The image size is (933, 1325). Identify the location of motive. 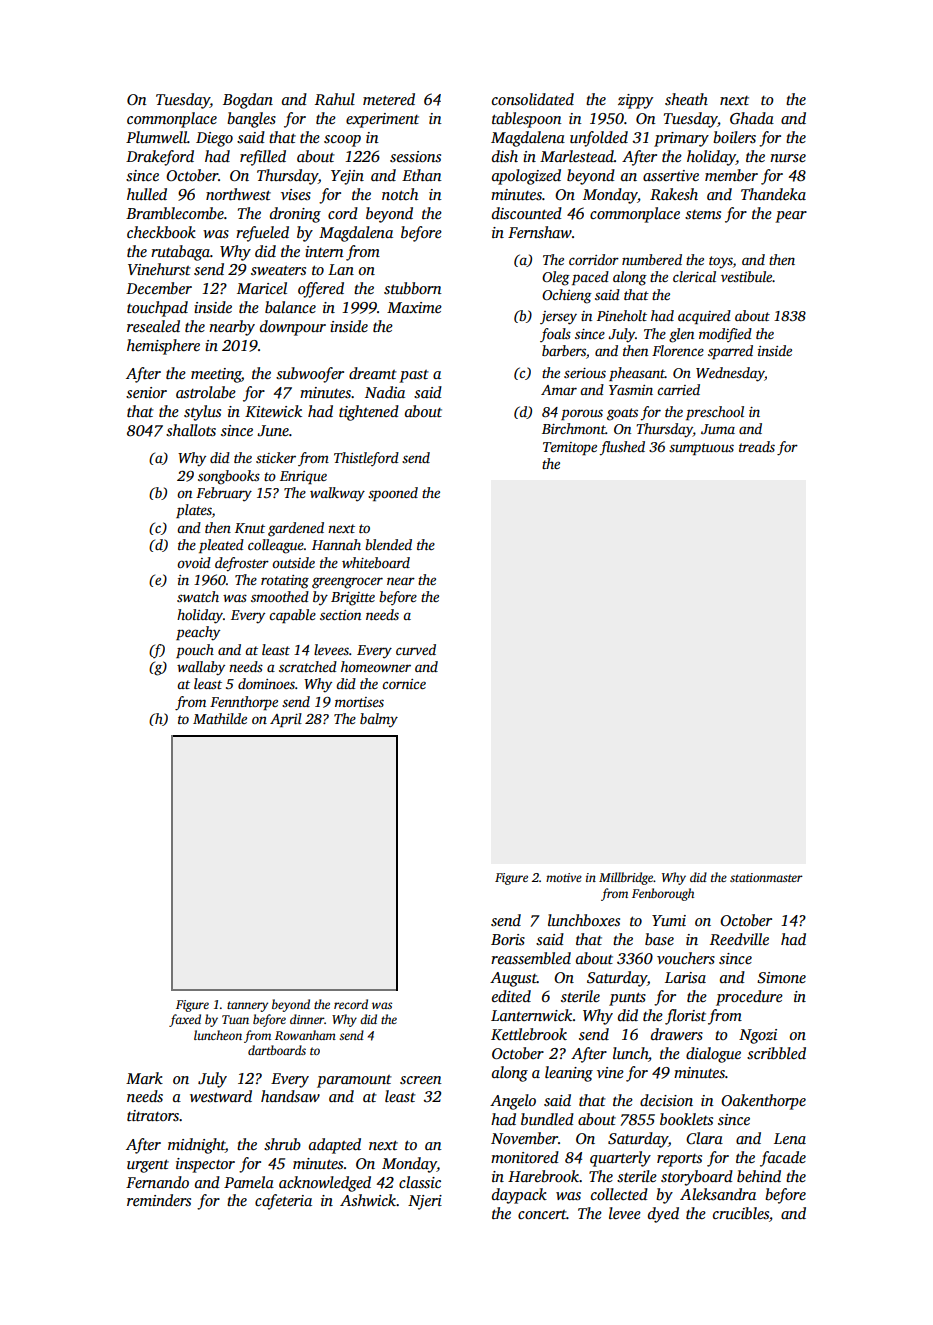
(564, 877).
